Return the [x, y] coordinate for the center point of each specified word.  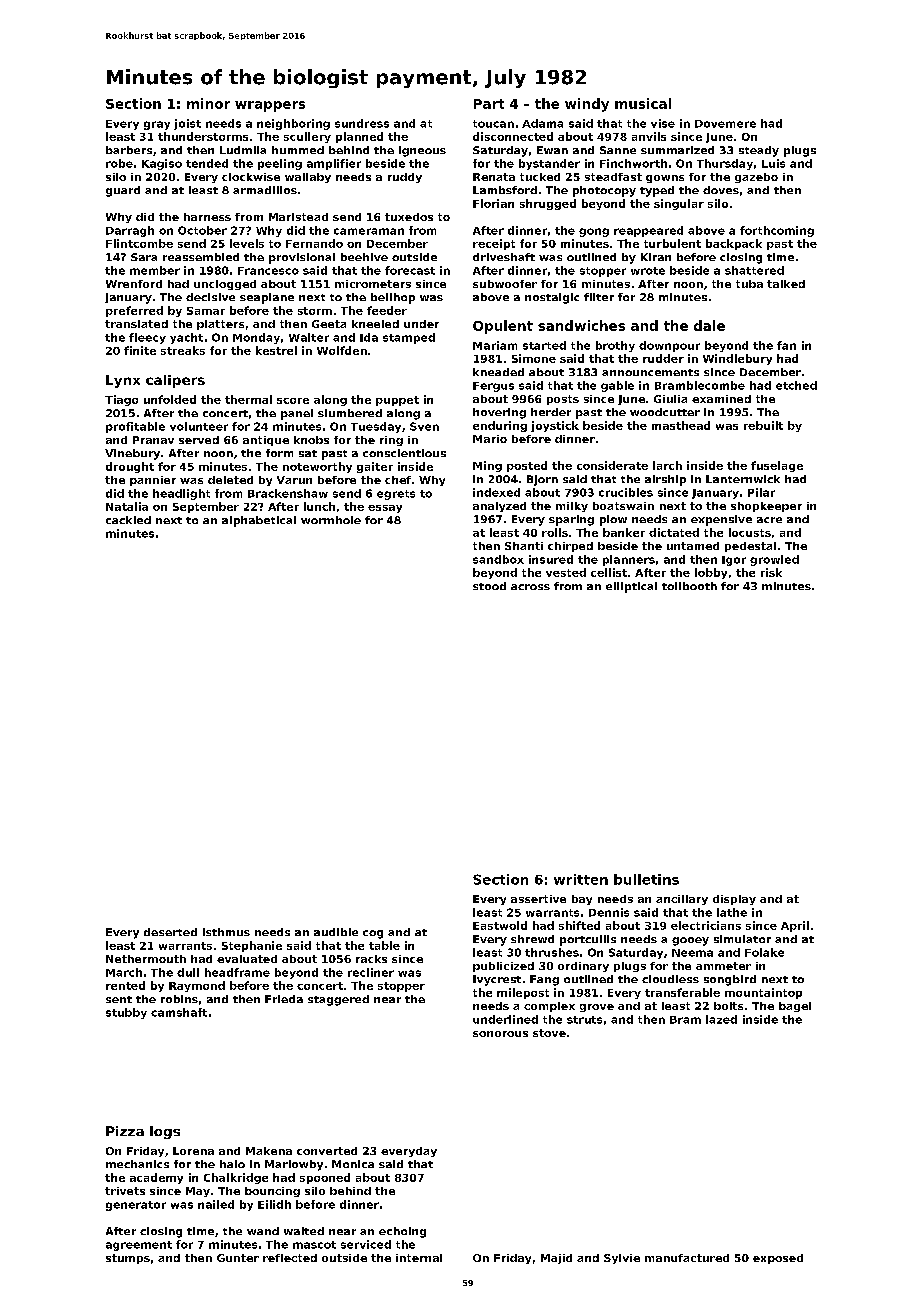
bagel [795, 1007]
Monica [353, 1164]
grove [597, 1008]
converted [327, 1151]
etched [796, 385]
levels [247, 243]
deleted [230, 480]
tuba [749, 284]
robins [179, 999]
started [544, 345]
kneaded [498, 372]
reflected [290, 1258]
